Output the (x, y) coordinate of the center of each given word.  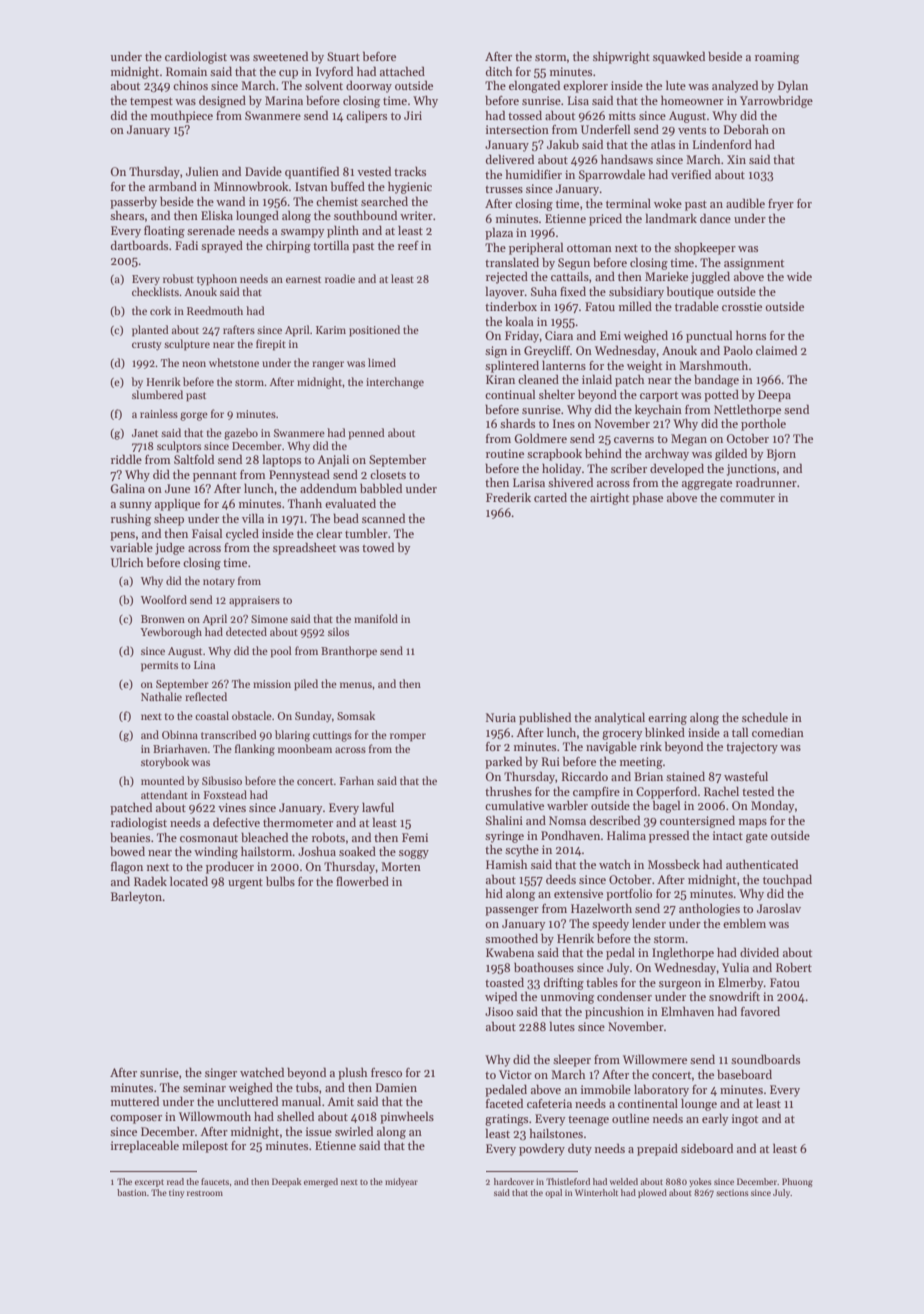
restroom (205, 1193)
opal (553, 1193)
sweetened (280, 56)
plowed (652, 1193)
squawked (679, 57)
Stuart (343, 56)
